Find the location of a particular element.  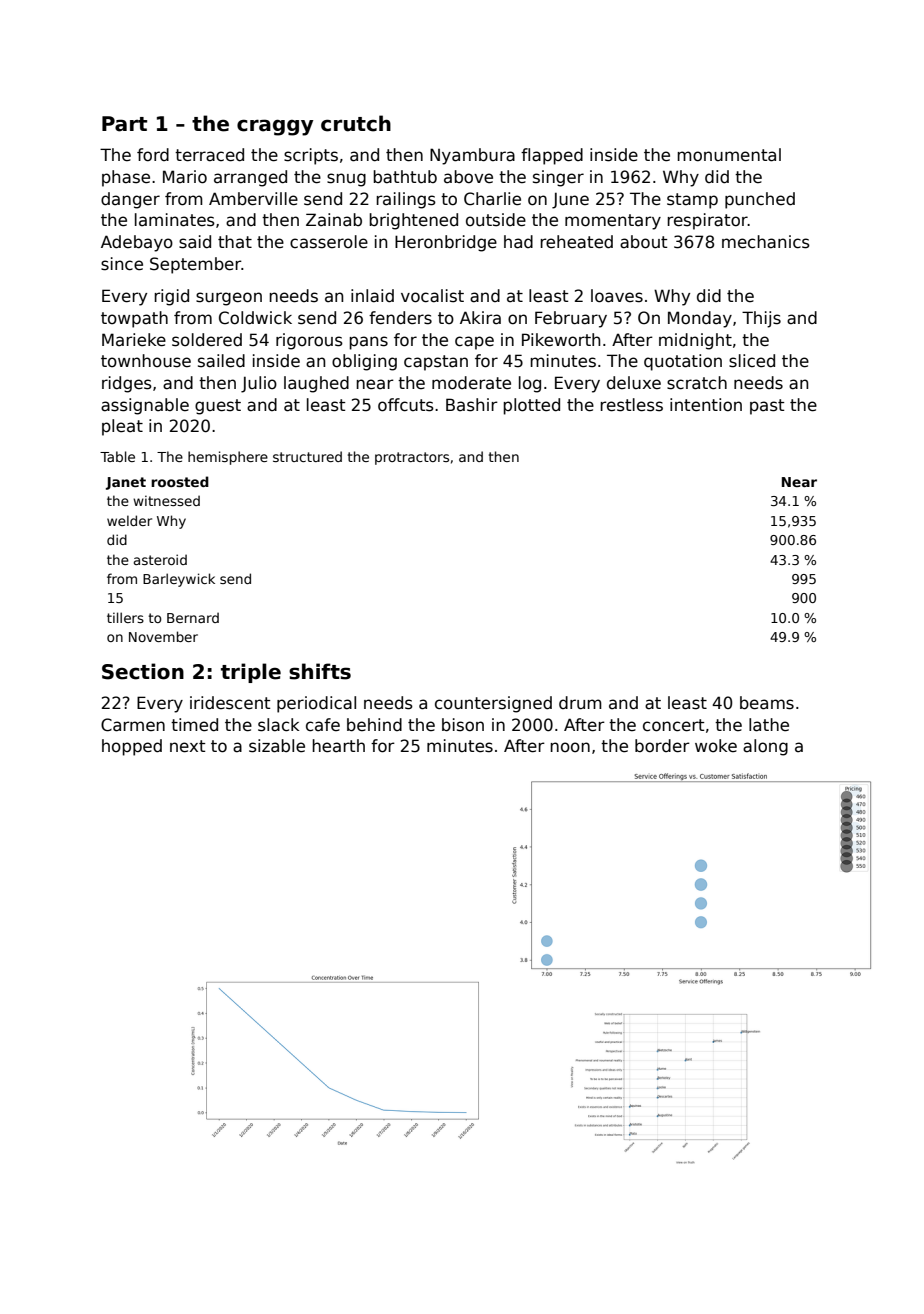

Section is located at coordinates (143, 671).
